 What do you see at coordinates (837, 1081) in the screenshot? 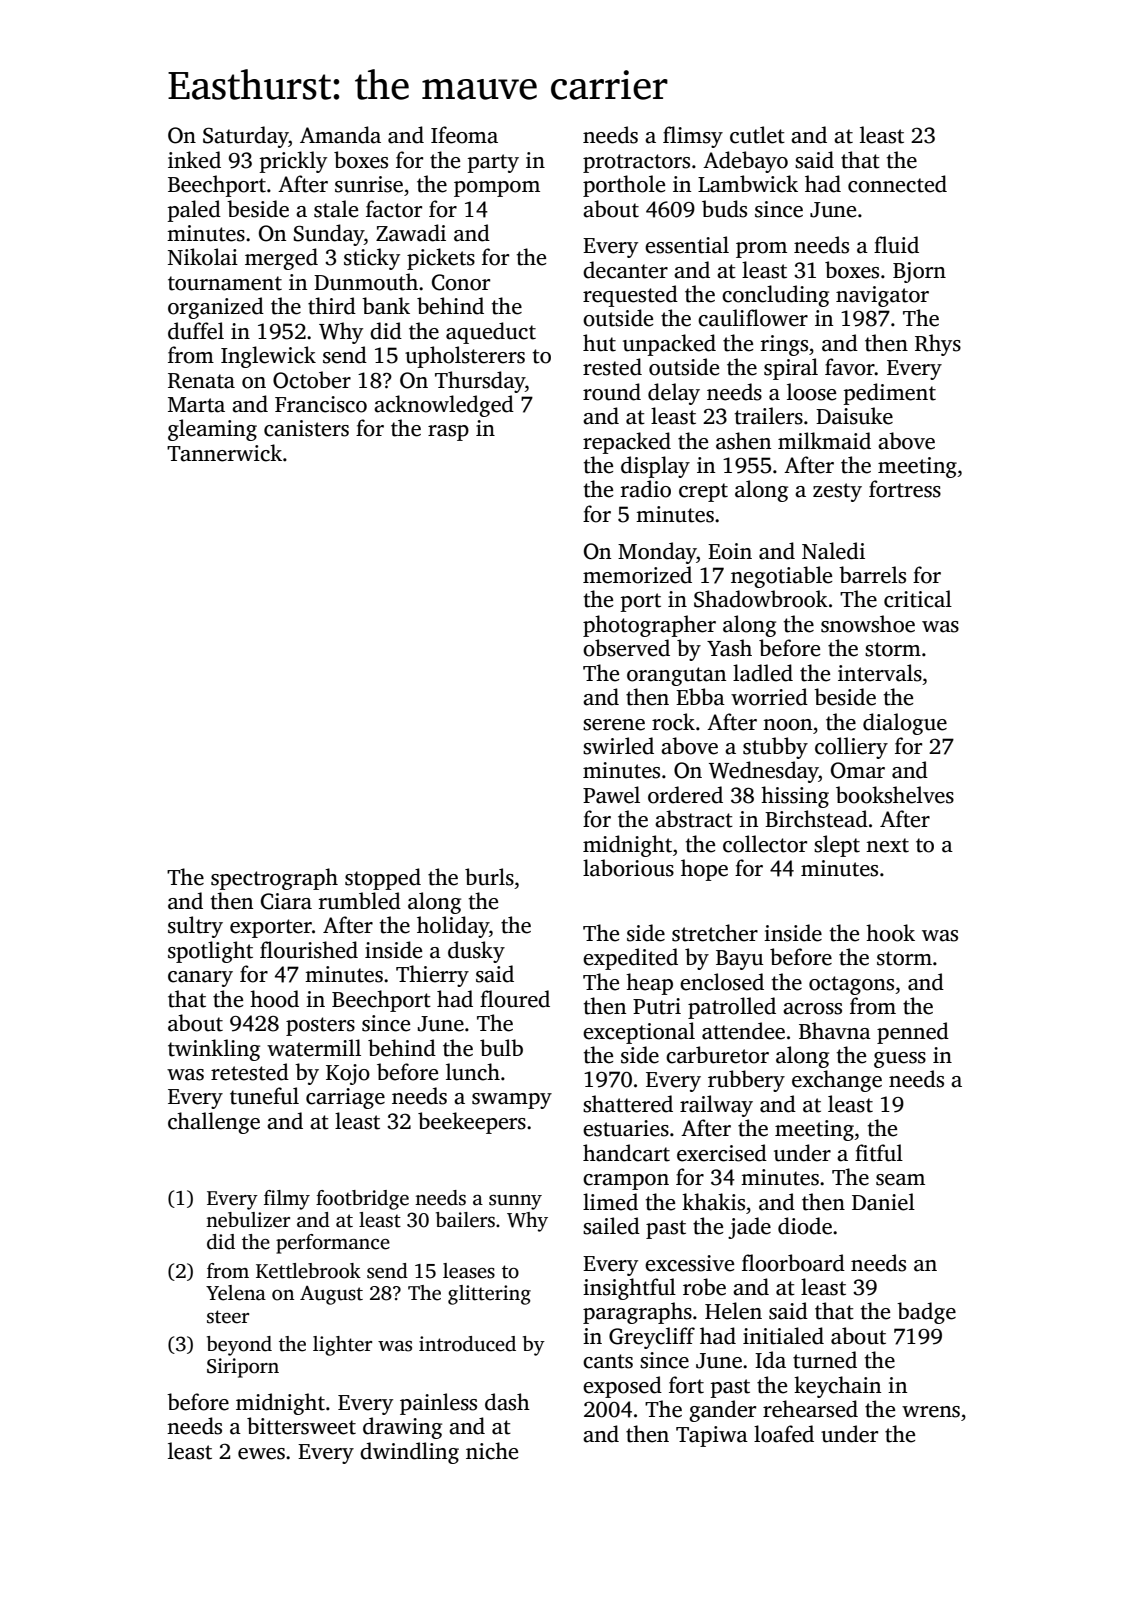
I see `exchange` at bounding box center [837, 1081].
